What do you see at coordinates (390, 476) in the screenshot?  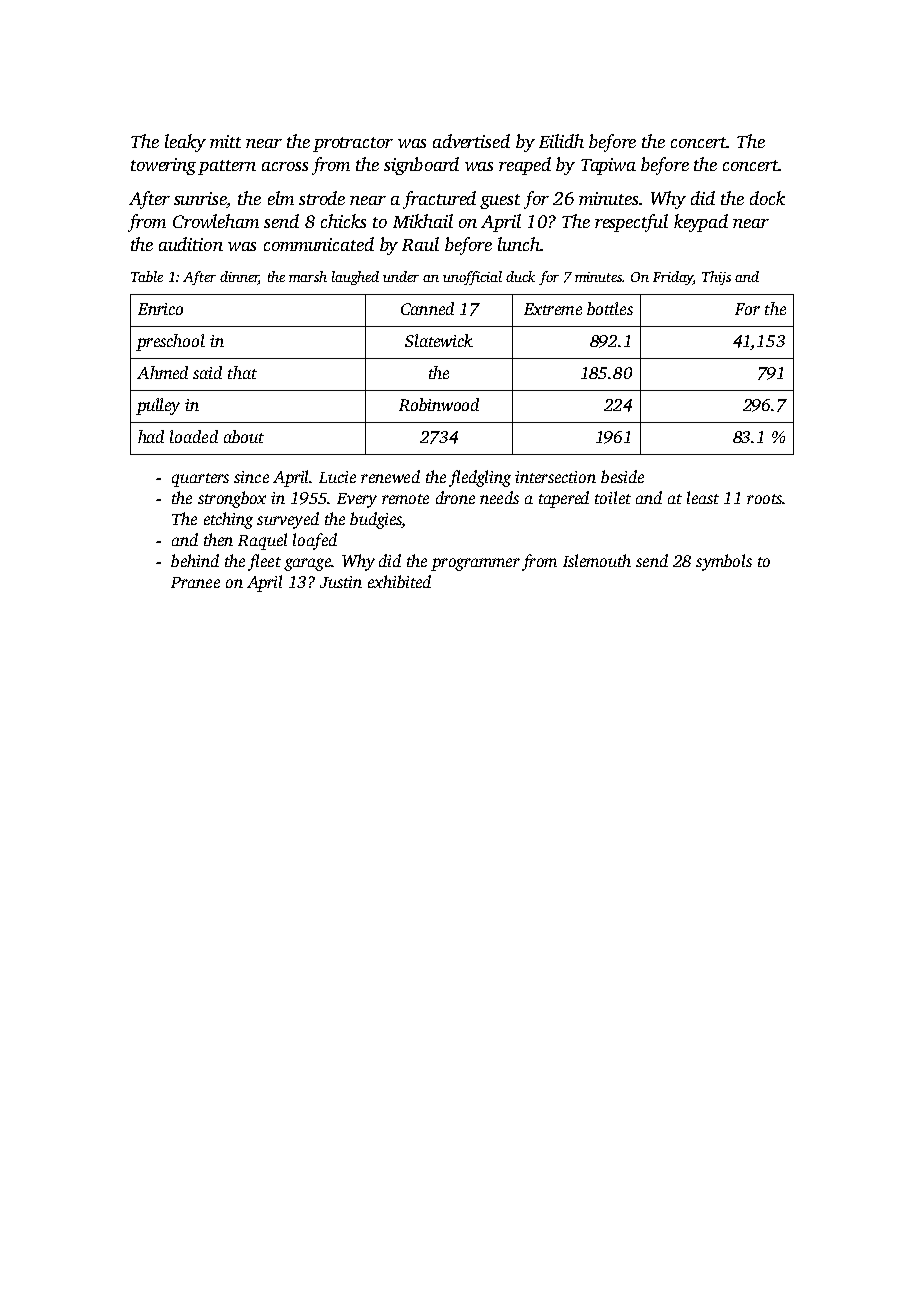 I see `renewed` at bounding box center [390, 476].
